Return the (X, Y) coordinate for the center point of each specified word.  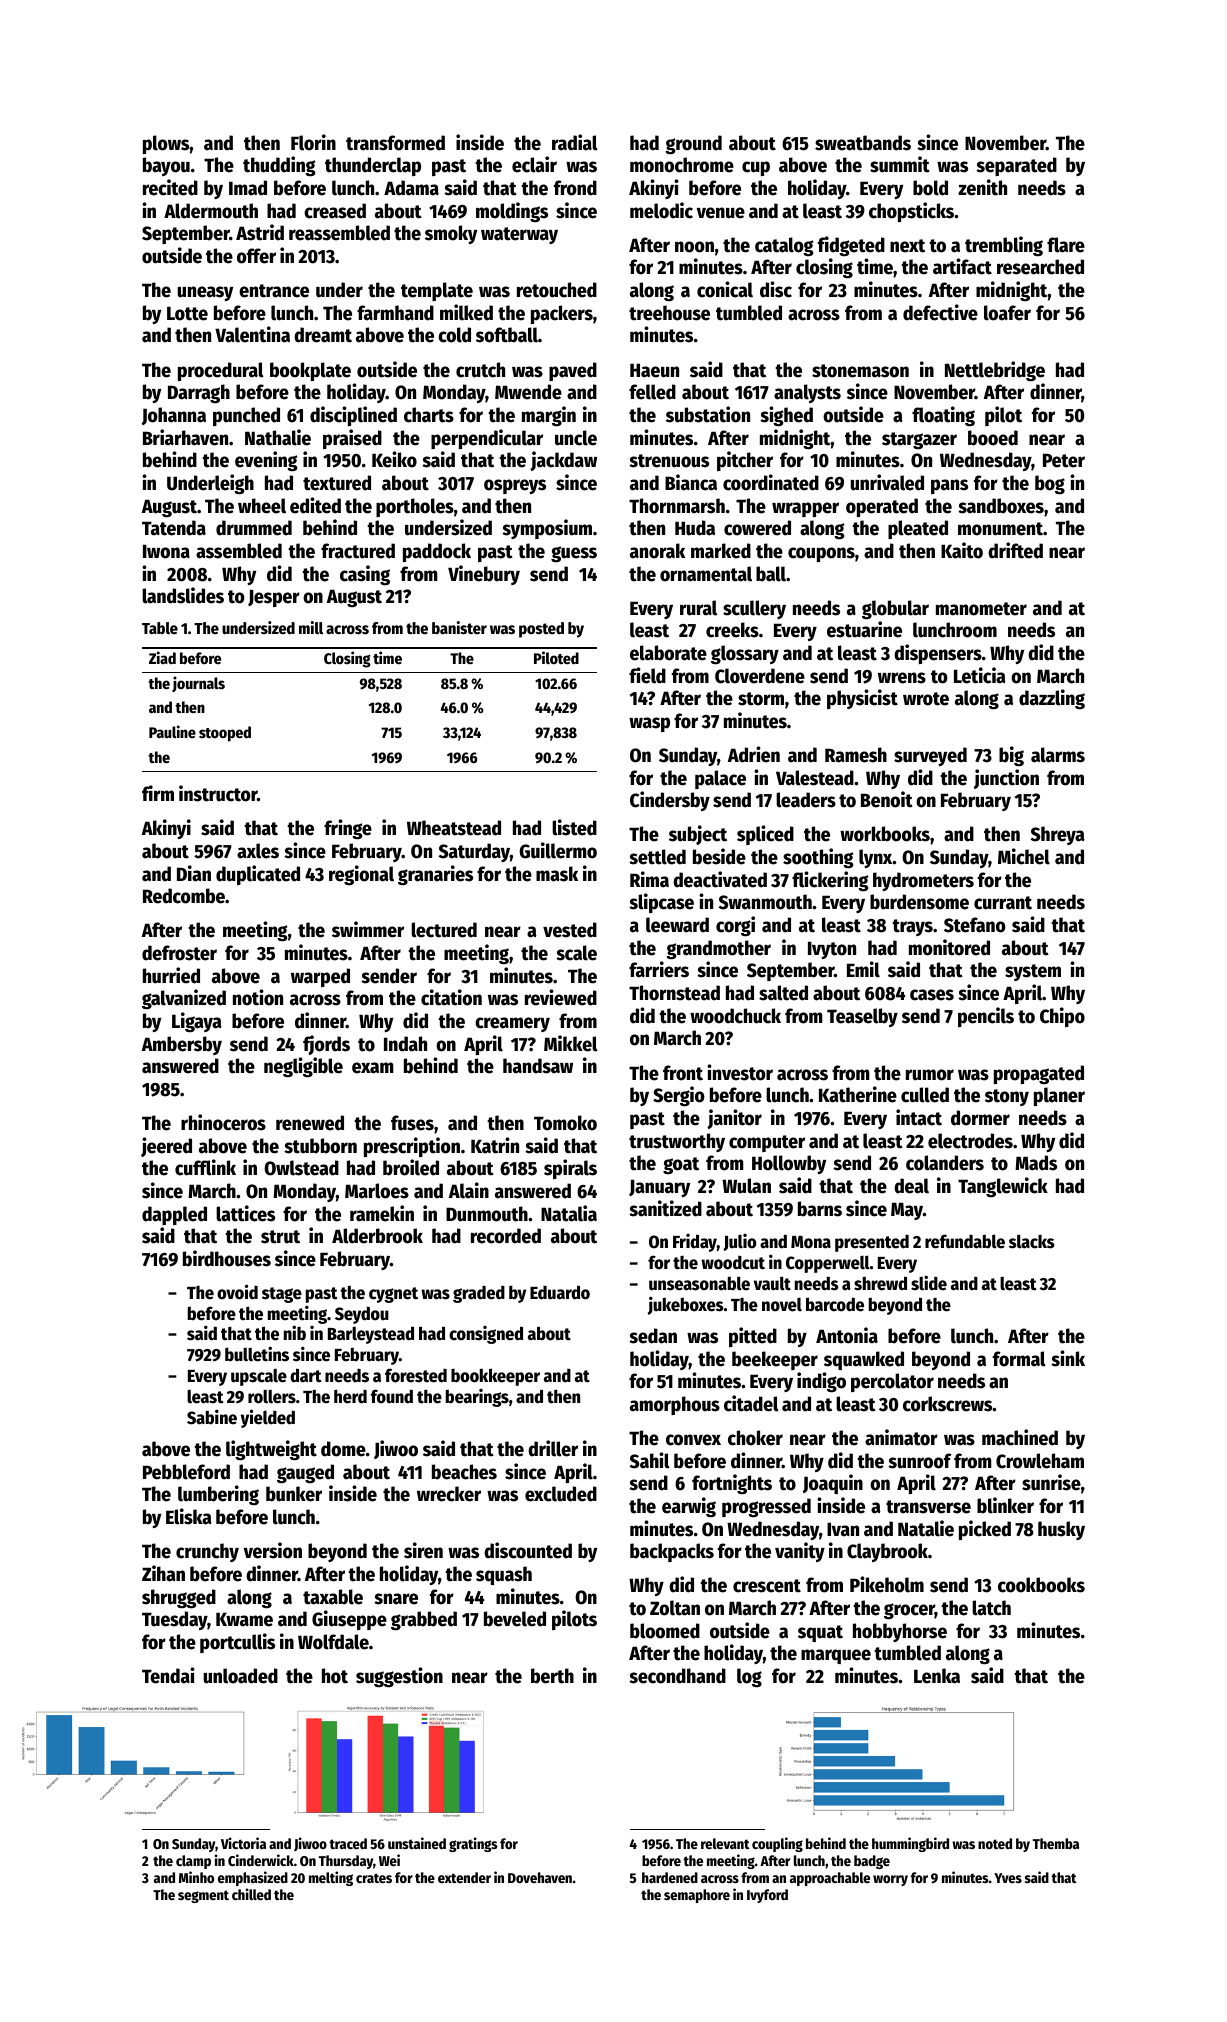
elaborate (668, 653)
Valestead (815, 778)
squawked (864, 1360)
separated (1016, 166)
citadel (751, 1403)
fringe (348, 829)
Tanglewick (1003, 1187)
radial (575, 142)
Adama (411, 188)
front (683, 1073)
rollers (272, 1397)
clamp (193, 1862)
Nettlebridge (995, 371)
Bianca (691, 482)
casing (365, 575)
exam (373, 1068)
